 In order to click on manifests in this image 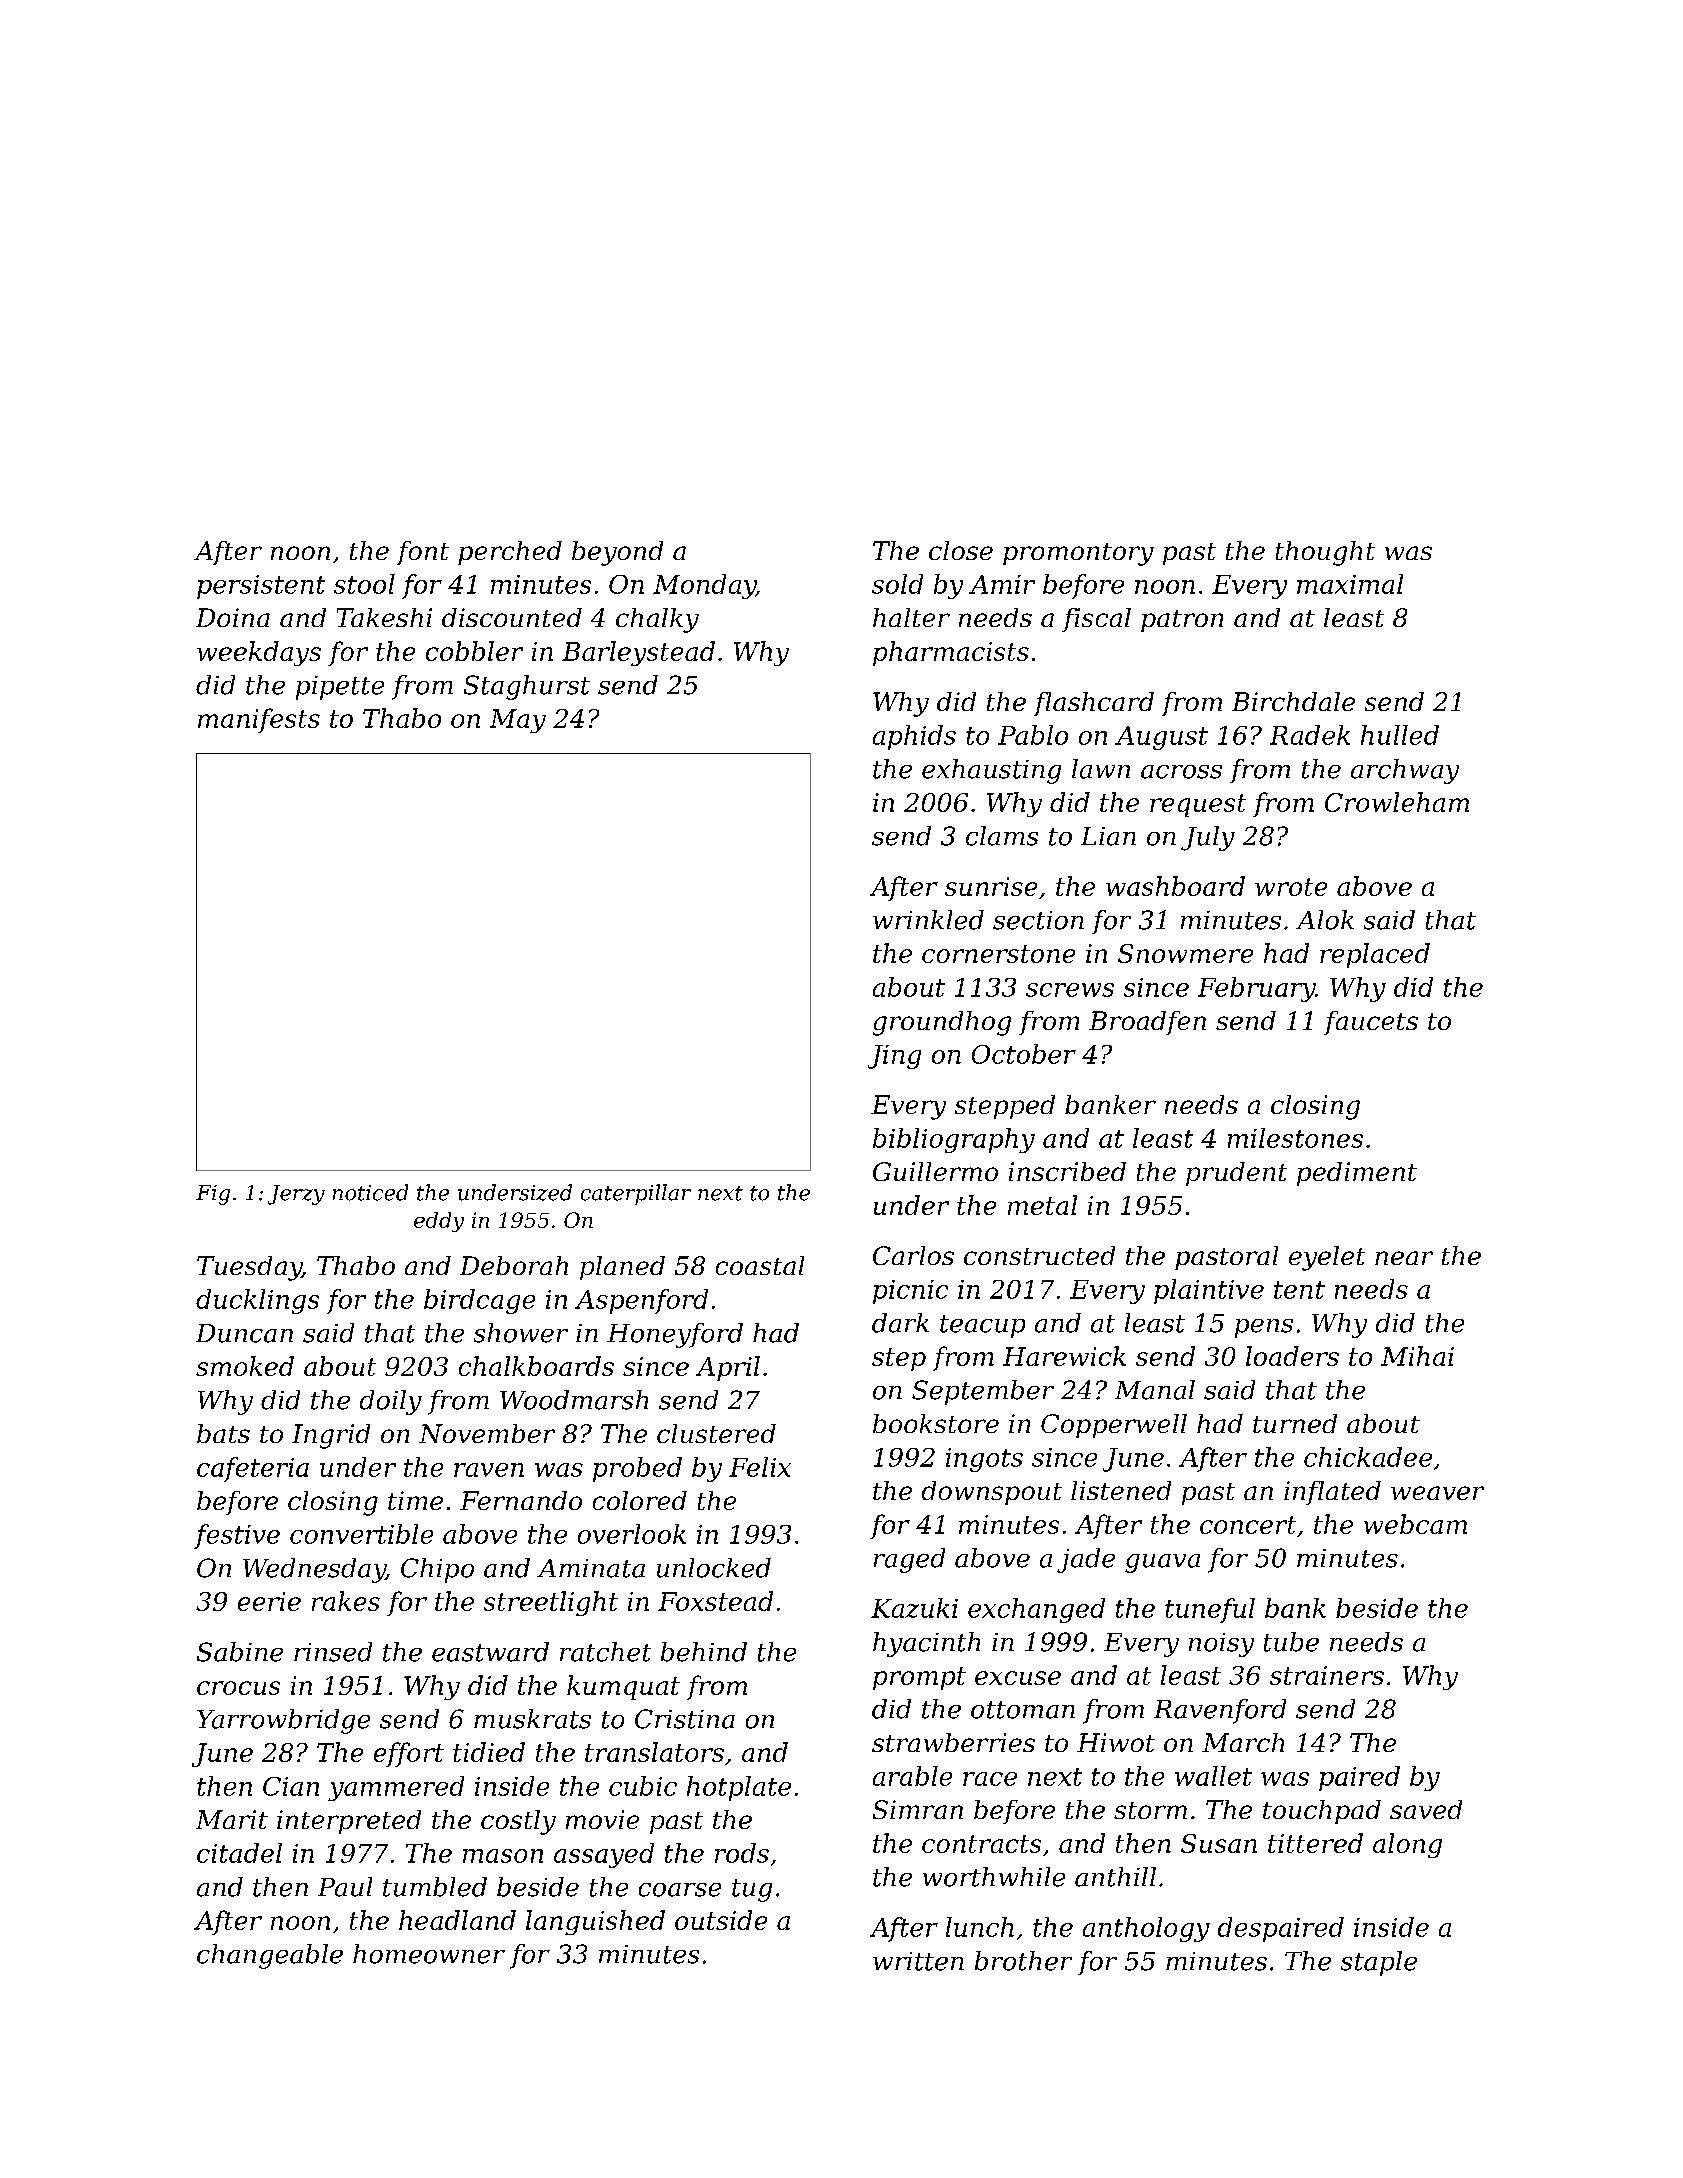, I will do `click(259, 720)`.
